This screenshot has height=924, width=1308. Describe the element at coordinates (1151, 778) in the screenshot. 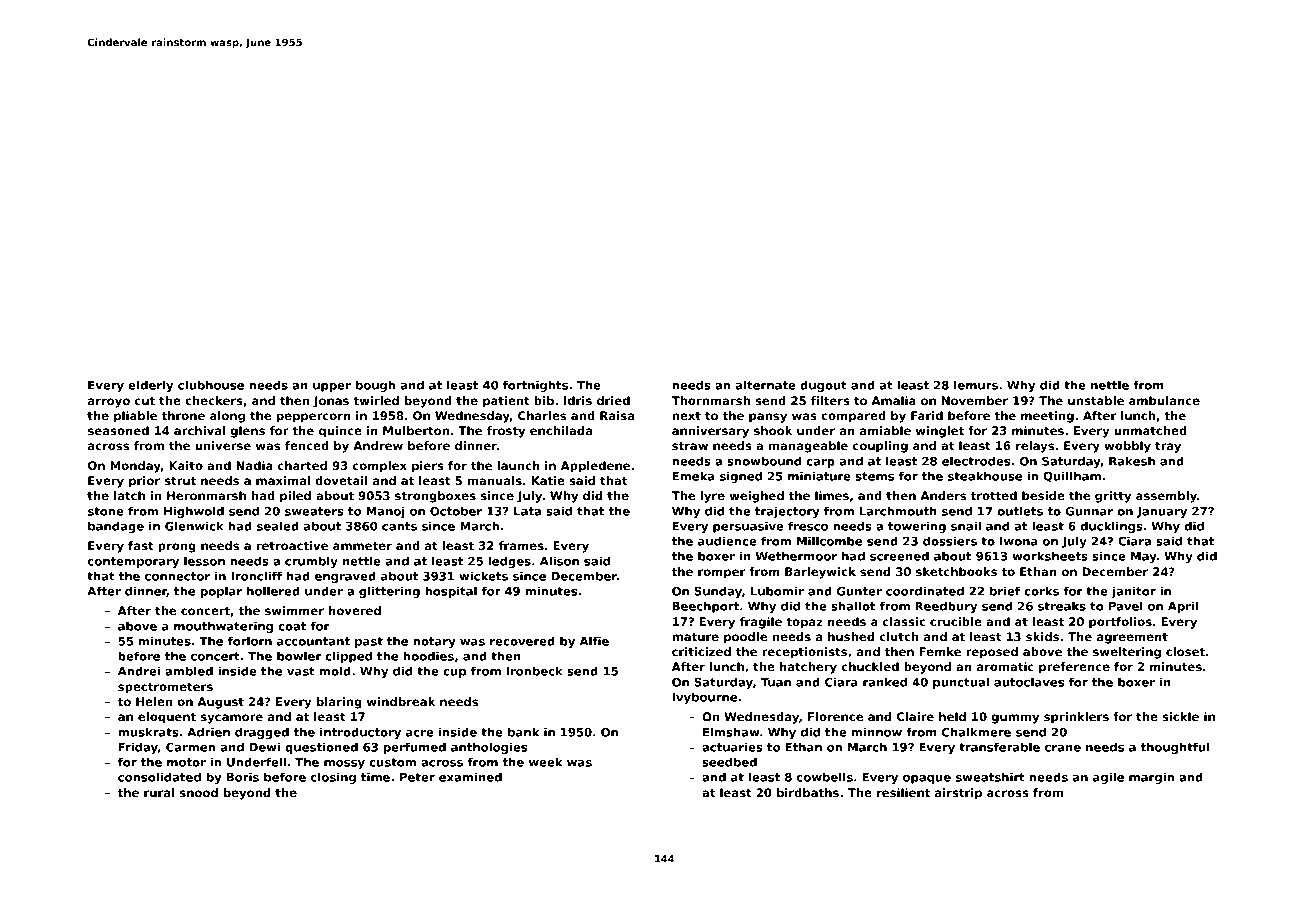

I see `margin` at that location.
